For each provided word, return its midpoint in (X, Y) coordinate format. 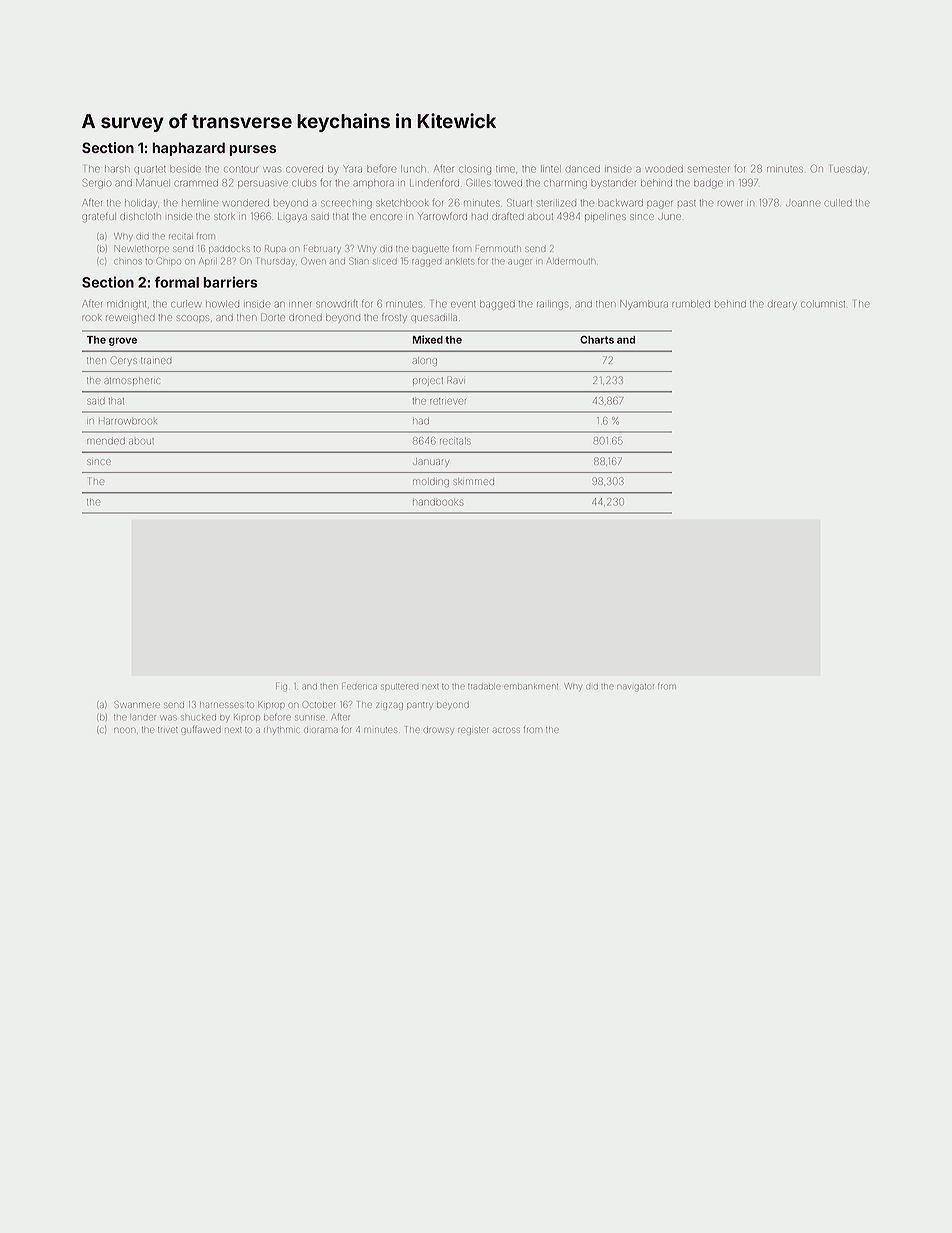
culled (838, 203)
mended (106, 441)
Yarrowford (442, 216)
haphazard (188, 149)
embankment (531, 686)
